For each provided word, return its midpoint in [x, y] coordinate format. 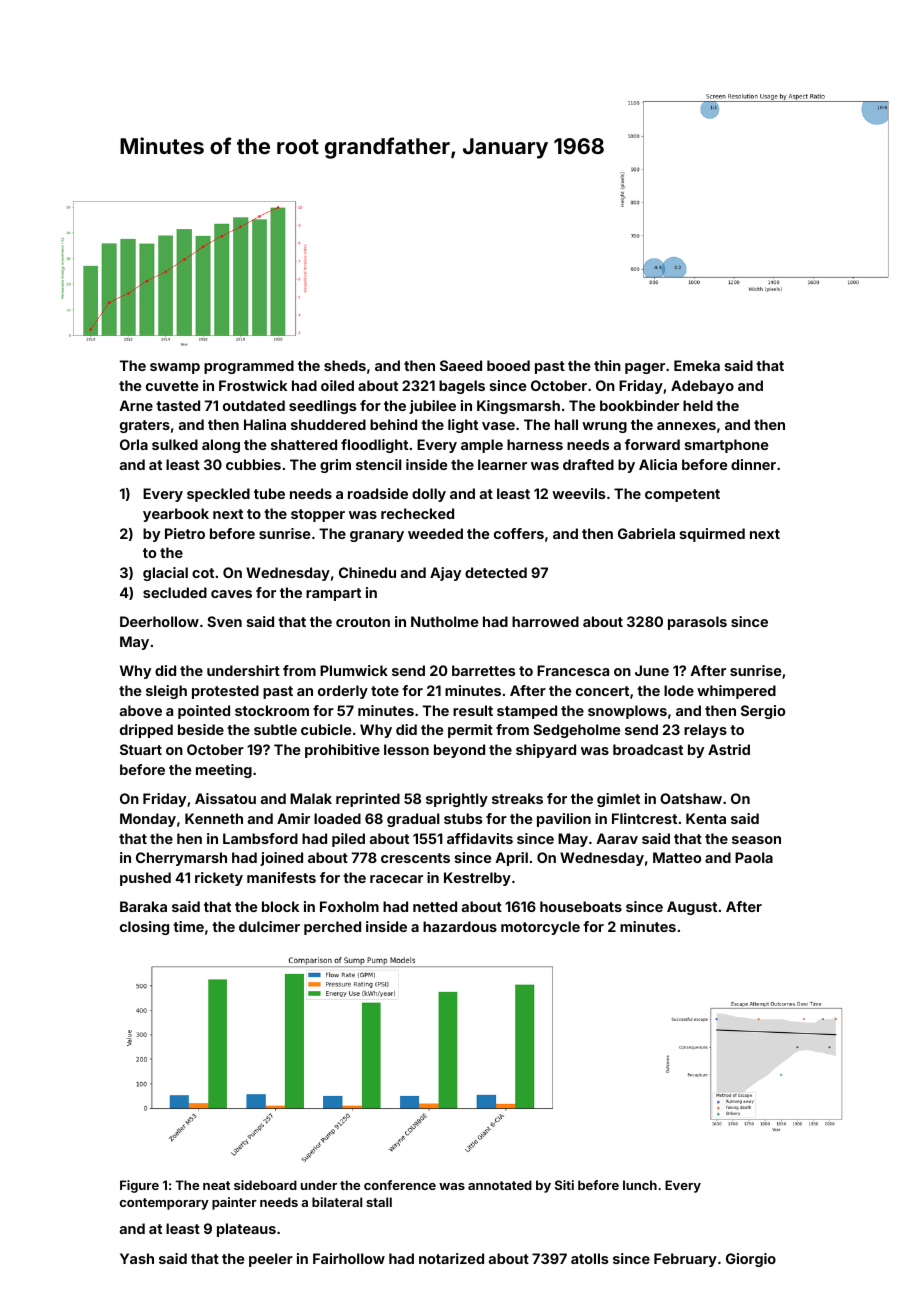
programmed [249, 367]
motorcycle [540, 928]
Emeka [697, 365]
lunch [640, 1185]
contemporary [164, 1204]
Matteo [677, 857]
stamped [527, 712]
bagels [462, 387]
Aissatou [225, 798]
